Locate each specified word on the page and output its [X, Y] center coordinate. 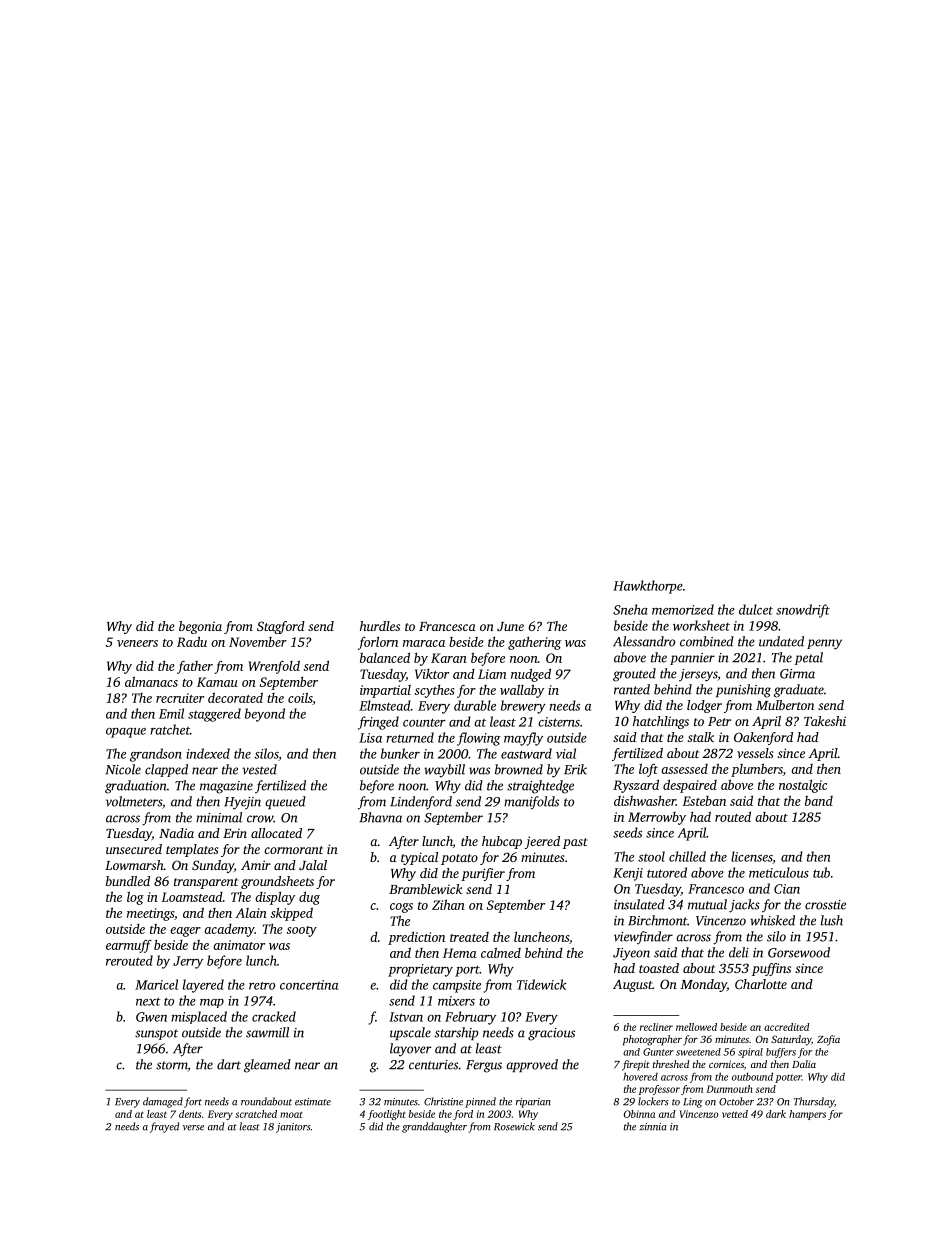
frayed [164, 1127]
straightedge [540, 787]
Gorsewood [799, 952]
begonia [200, 627]
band [819, 801]
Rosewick [514, 1126]
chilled [687, 856]
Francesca [447, 626]
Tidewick [541, 984]
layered [203, 986]
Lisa [370, 738]
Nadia [176, 833]
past [575, 843]
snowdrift [803, 611]
